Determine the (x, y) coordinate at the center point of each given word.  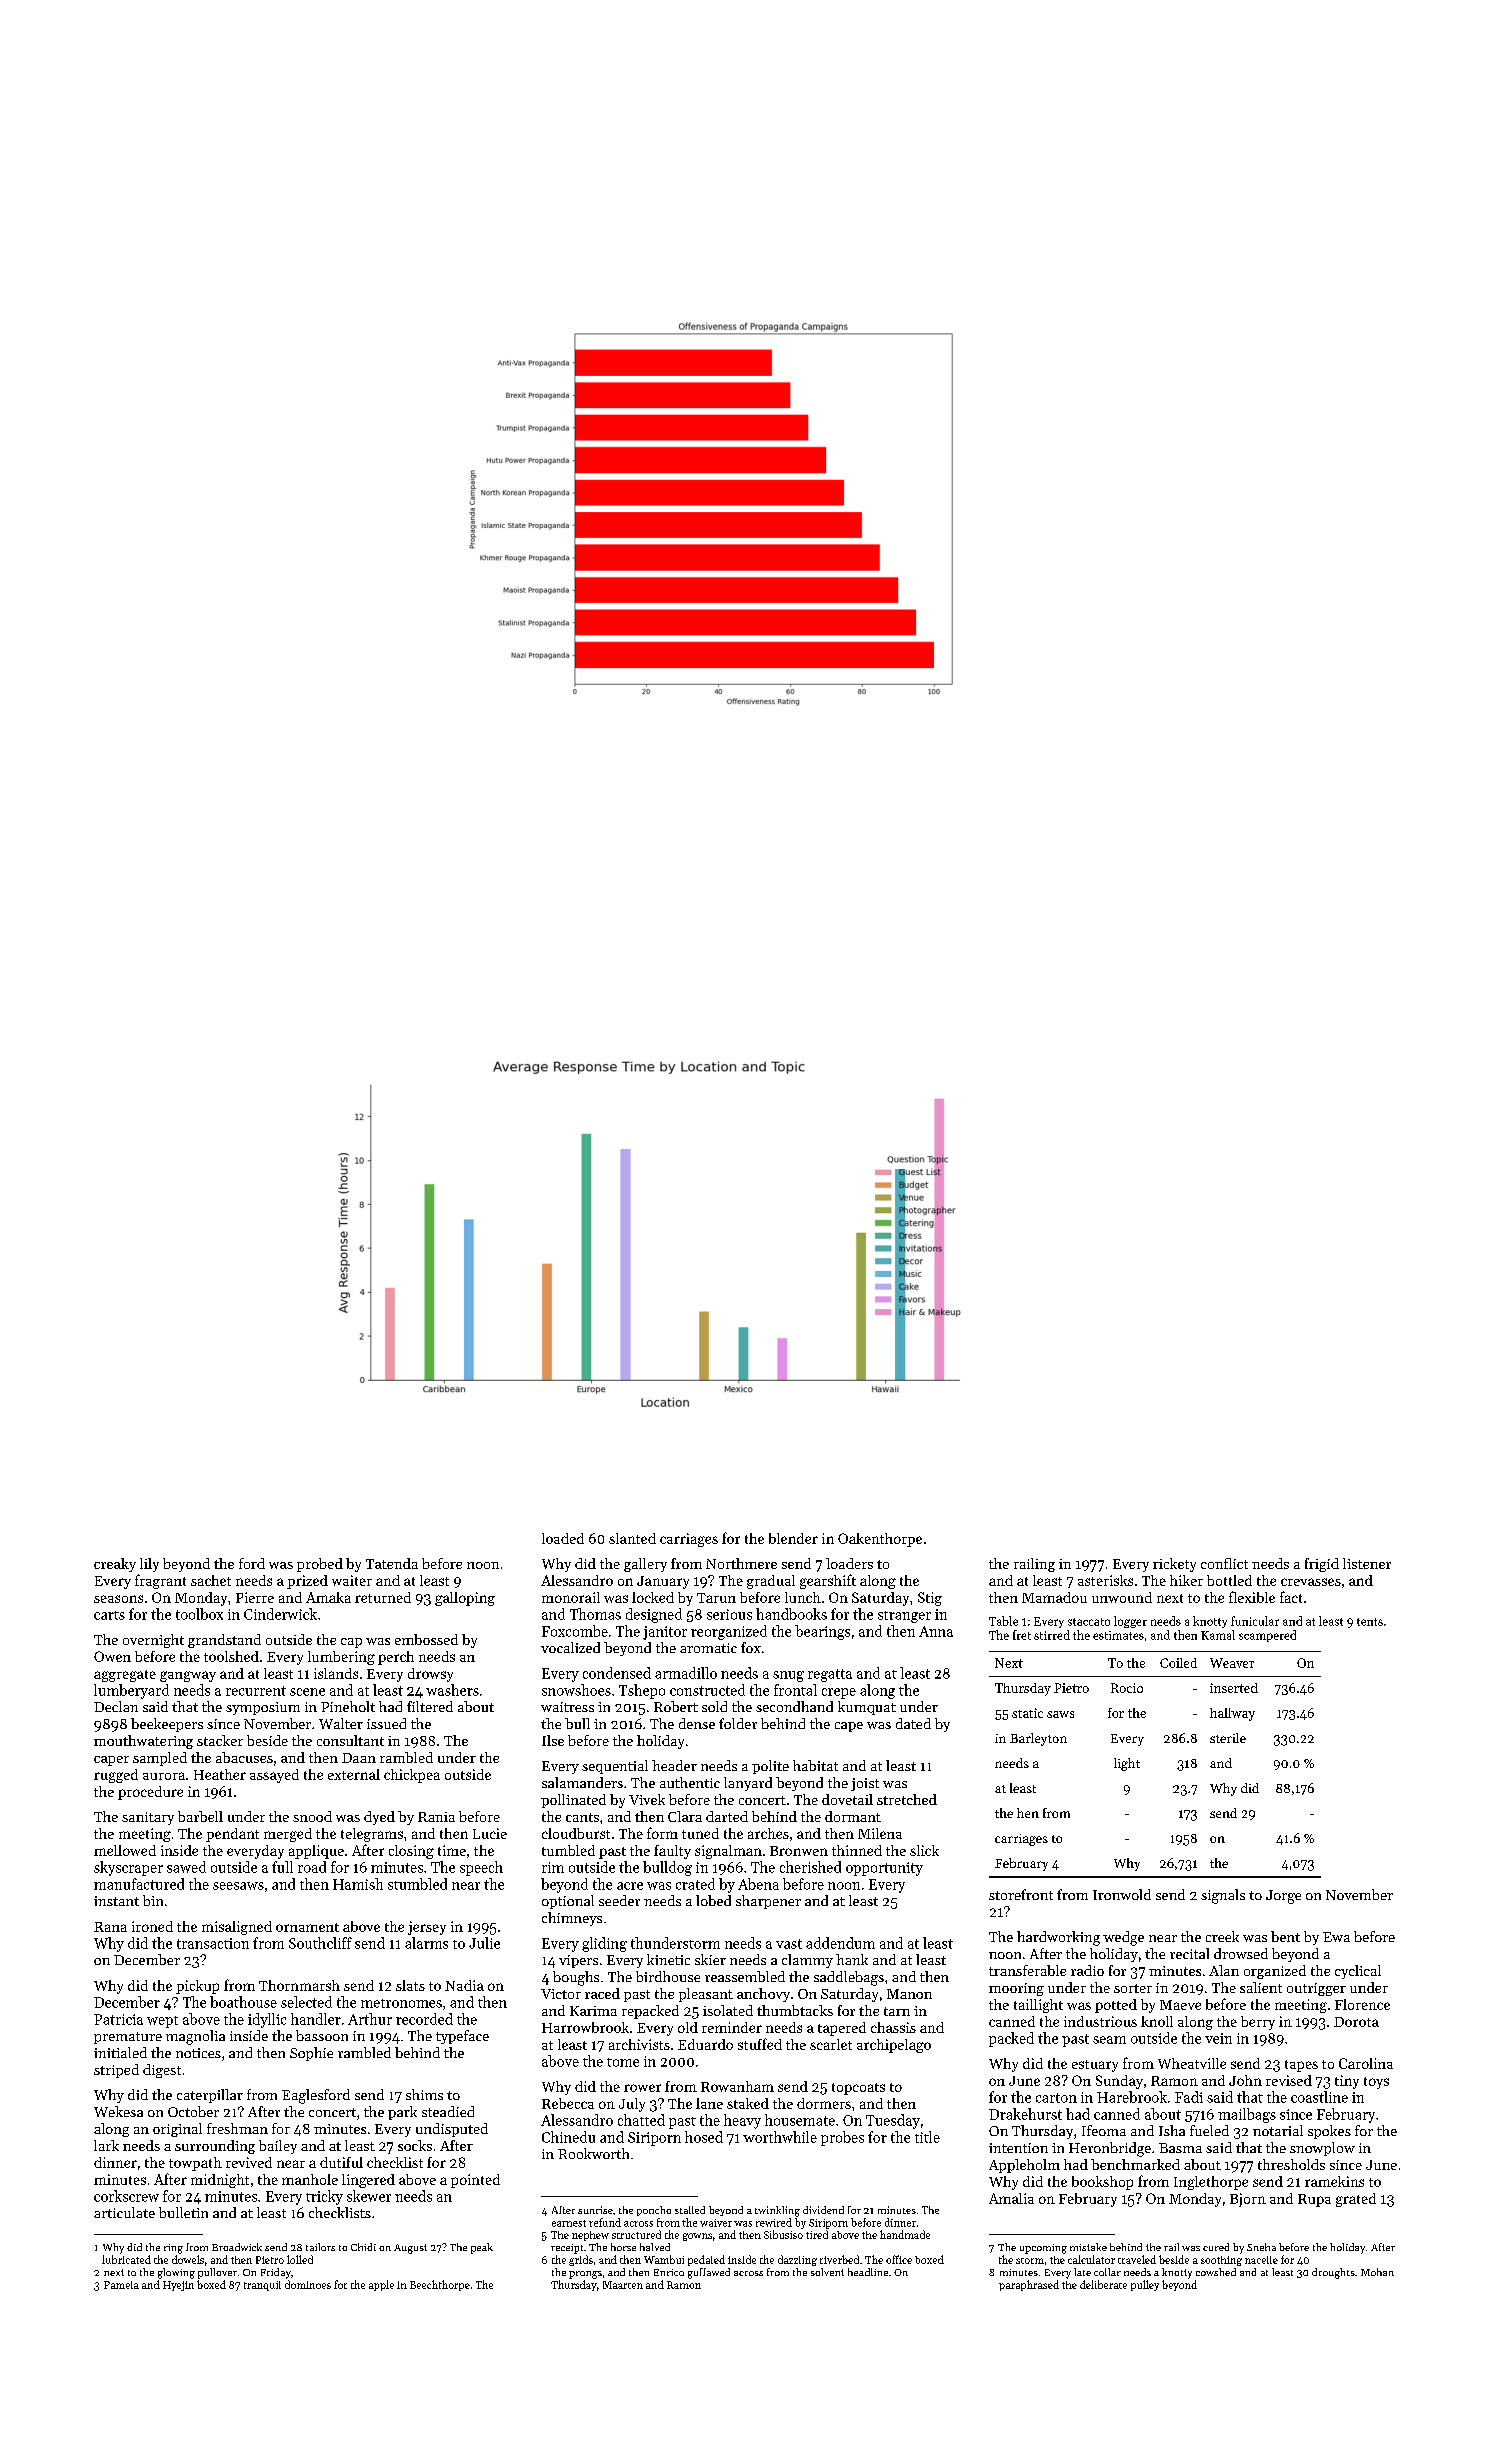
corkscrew (126, 2196)
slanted (632, 1538)
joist (865, 1784)
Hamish (358, 1884)
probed (320, 1565)
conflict (1224, 1563)
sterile (1228, 1738)
